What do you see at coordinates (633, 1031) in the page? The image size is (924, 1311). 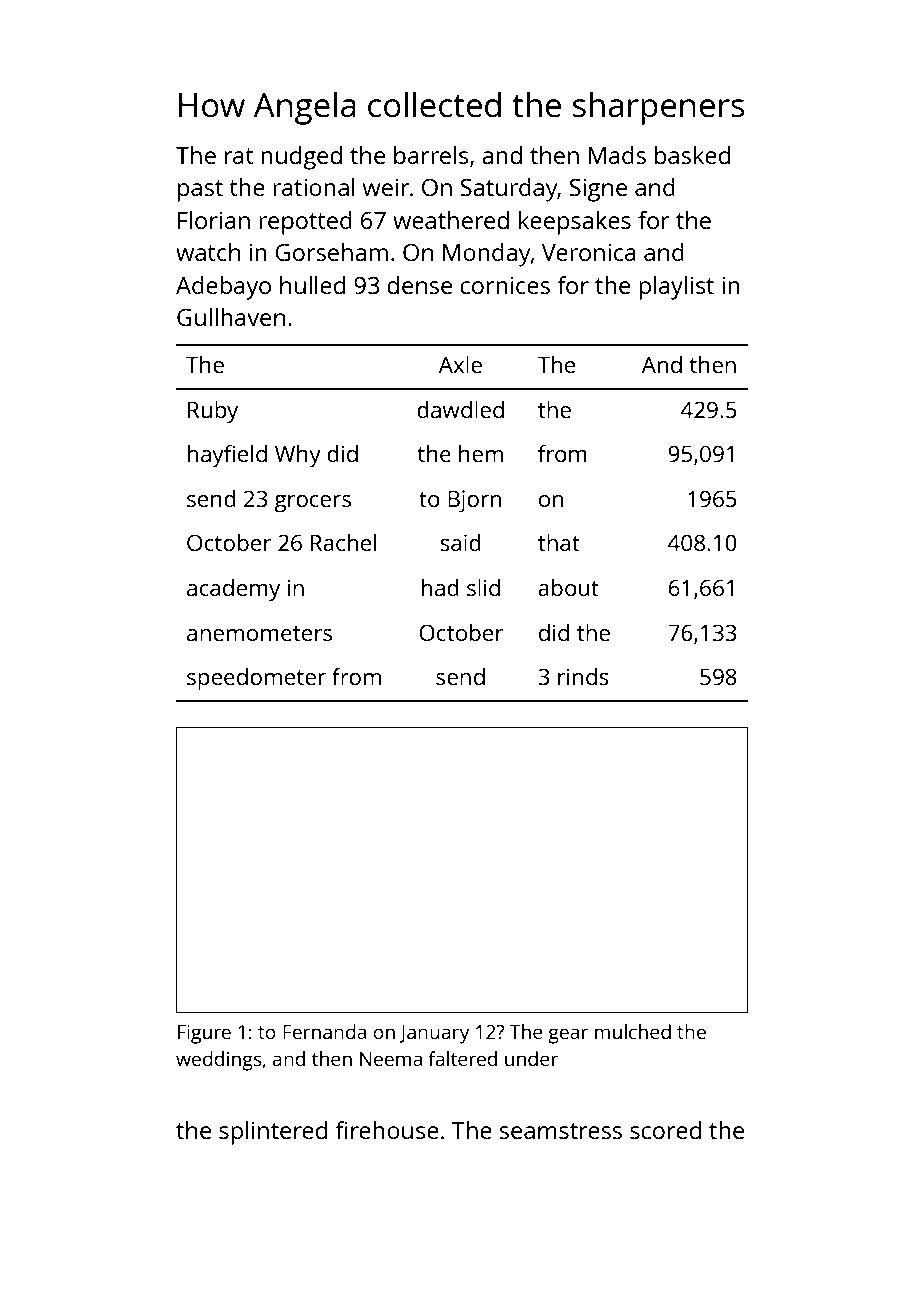 I see `mulched` at bounding box center [633, 1031].
